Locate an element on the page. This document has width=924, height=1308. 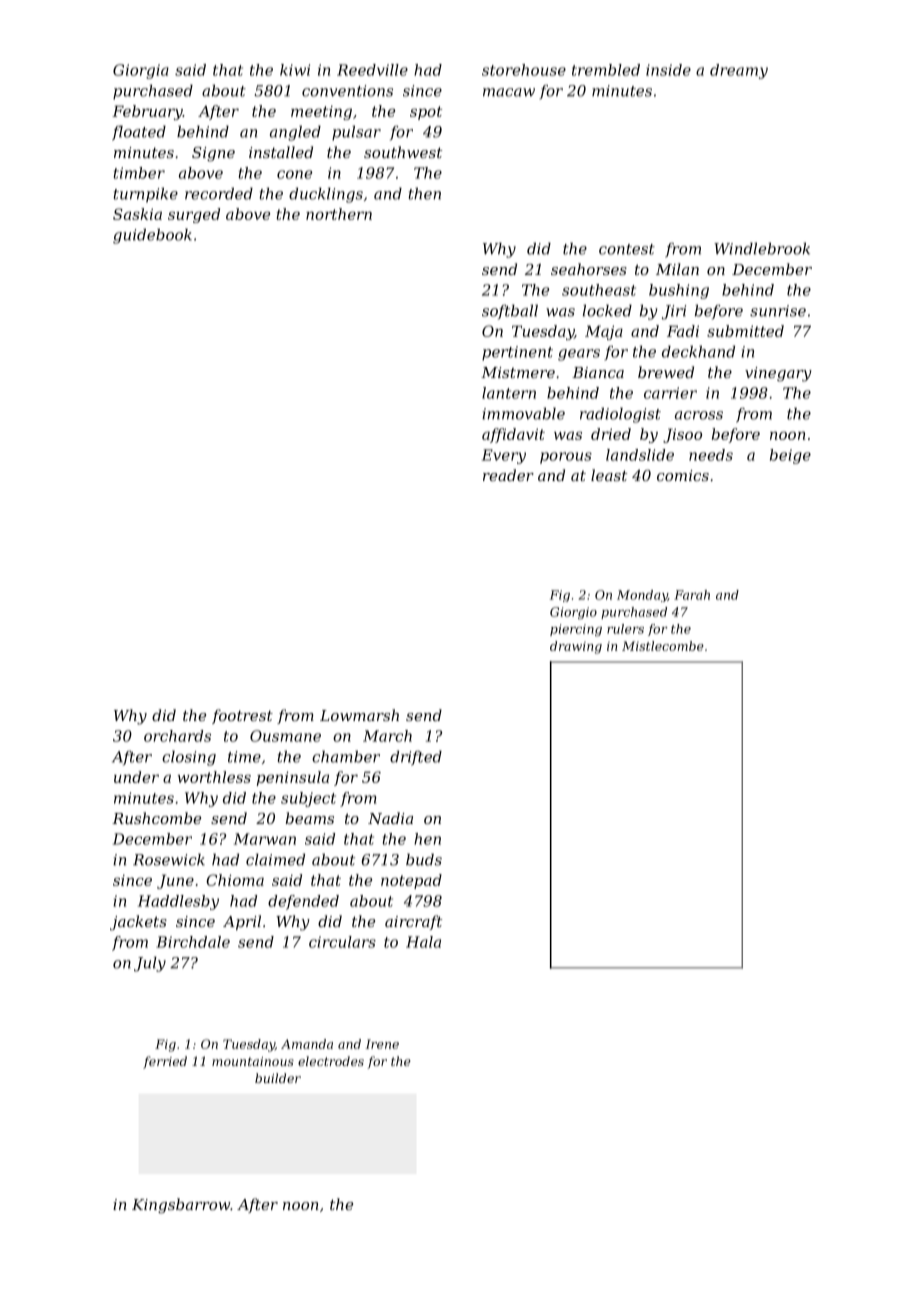
Farah is located at coordinates (692, 595).
